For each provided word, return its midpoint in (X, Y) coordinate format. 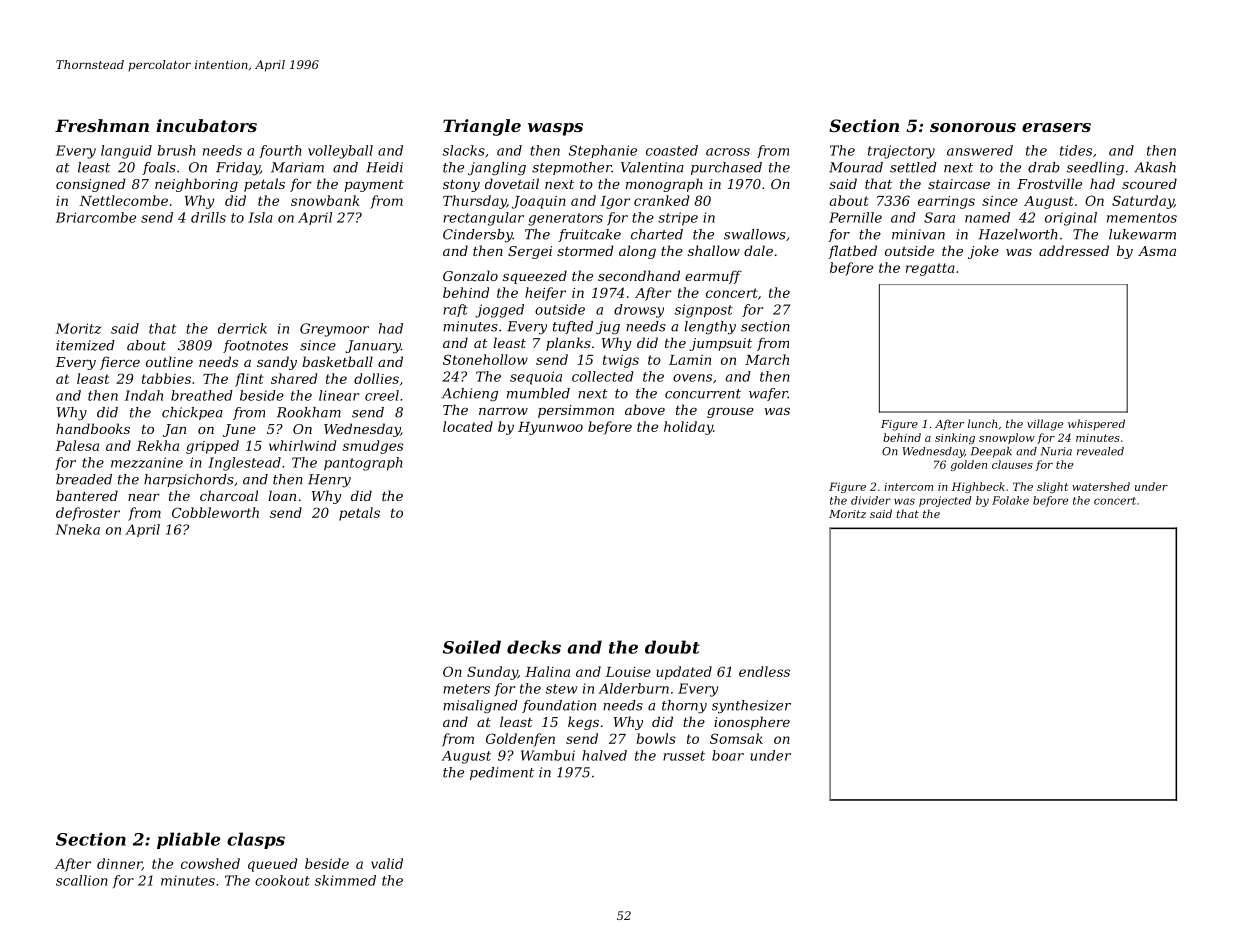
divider (871, 500)
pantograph (363, 464)
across (728, 152)
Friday (238, 169)
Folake (1010, 500)
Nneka (78, 529)
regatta (930, 269)
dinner (119, 864)
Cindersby (478, 235)
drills (208, 217)
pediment (502, 773)
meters (466, 689)
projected (945, 501)
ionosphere (752, 723)
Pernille (855, 217)
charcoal (229, 495)
